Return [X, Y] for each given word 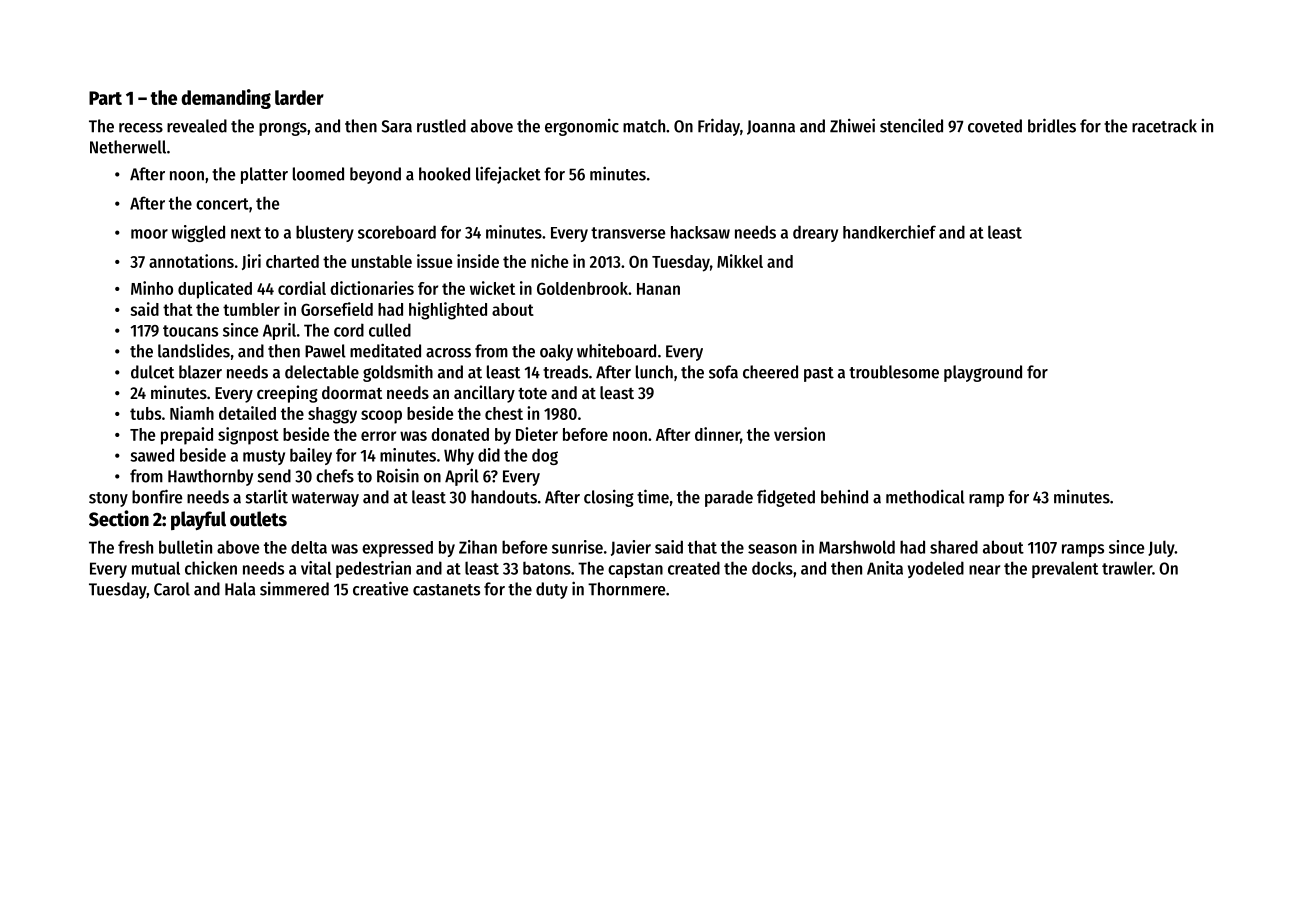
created [694, 568]
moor [149, 234]
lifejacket [508, 175]
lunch [654, 372]
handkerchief [889, 232]
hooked [444, 174]
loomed [318, 174]
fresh [135, 547]
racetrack [1164, 126]
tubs [145, 413]
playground [983, 373]
